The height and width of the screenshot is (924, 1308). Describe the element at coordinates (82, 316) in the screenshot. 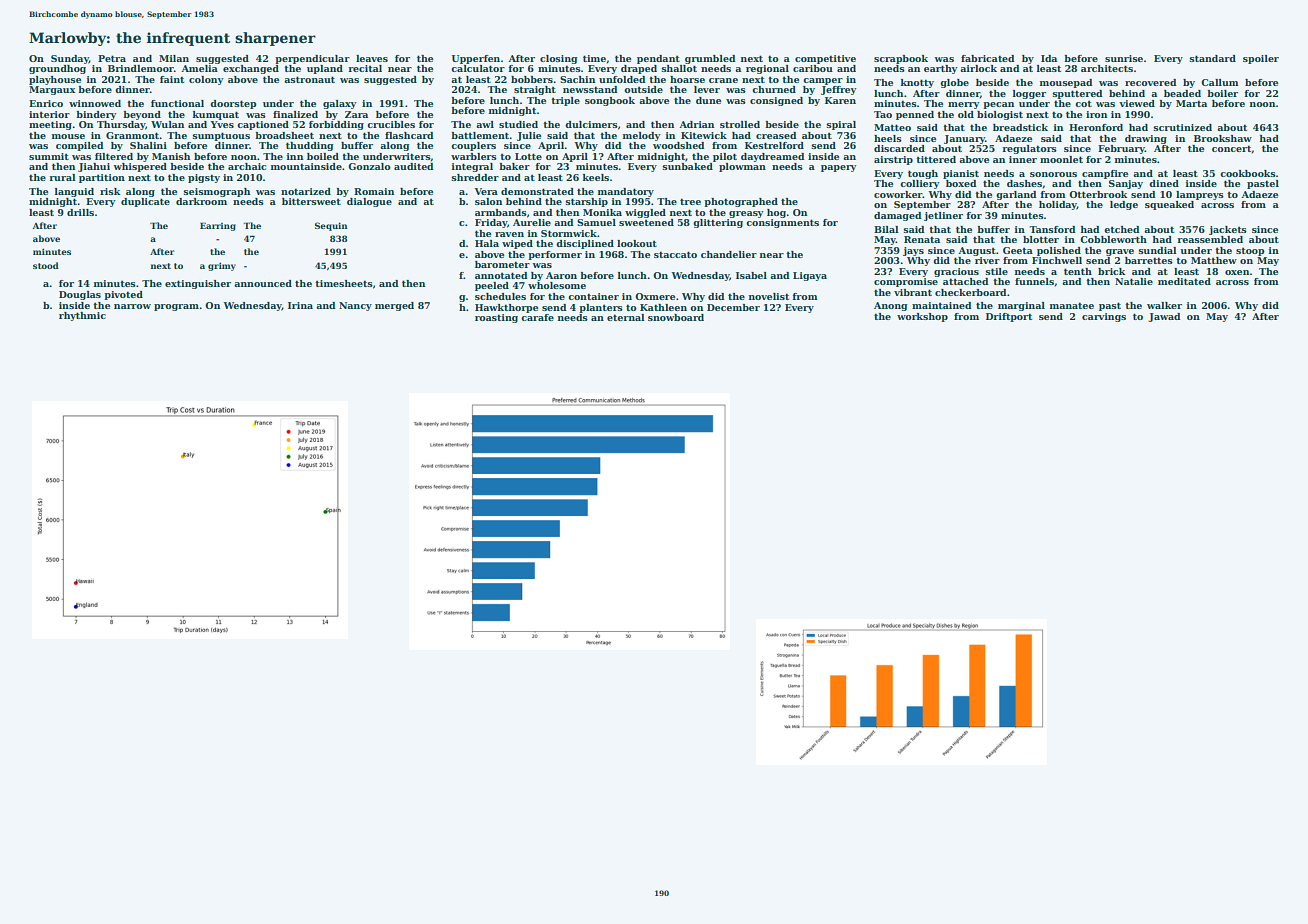

I see `rhythmic` at that location.
